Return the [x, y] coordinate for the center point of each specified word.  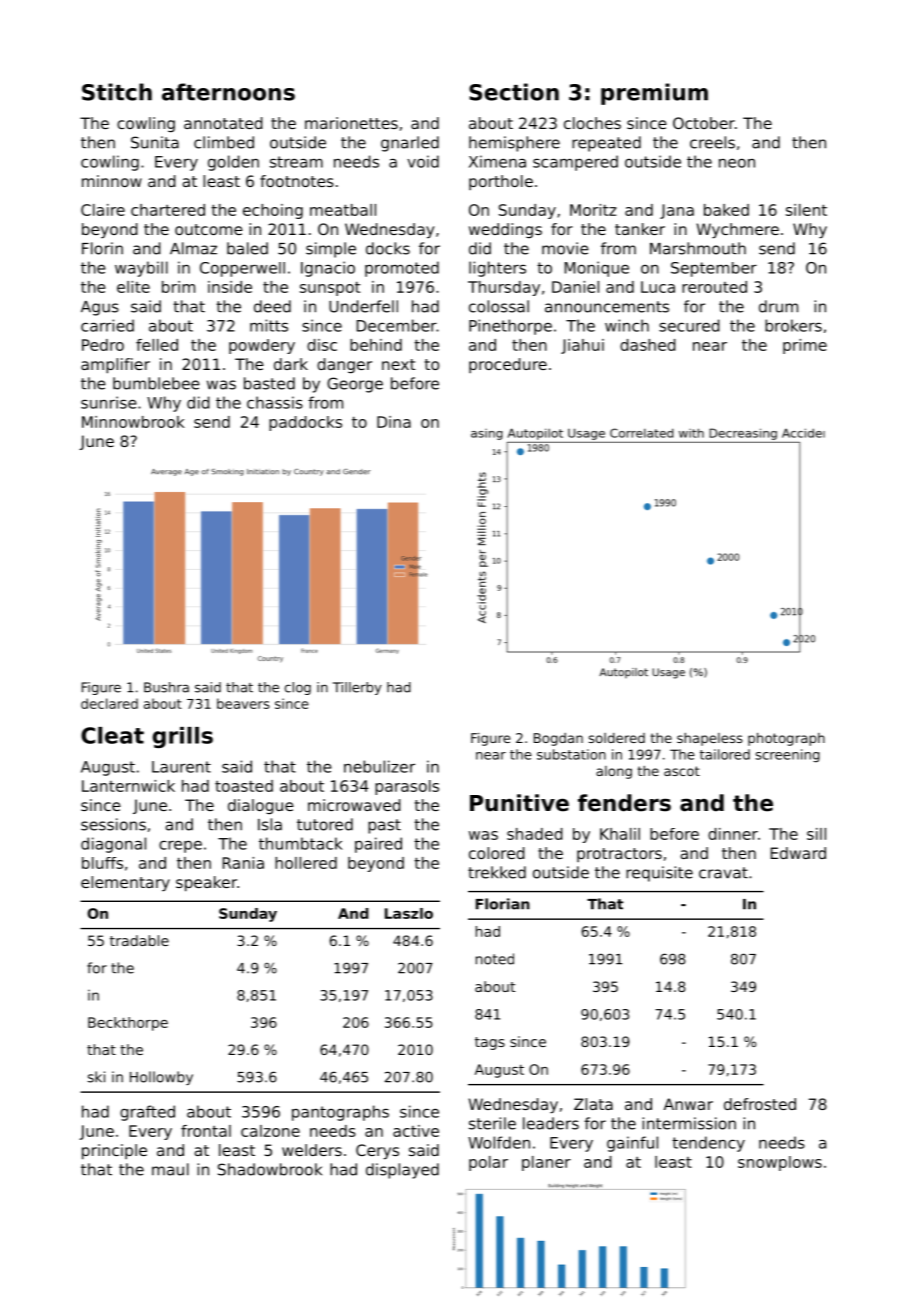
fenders [624, 803]
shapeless [710, 739]
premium [654, 94]
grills [183, 737]
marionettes [351, 123]
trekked [497, 872]
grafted [147, 1113]
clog [298, 688]
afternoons [228, 92]
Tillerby [357, 688]
